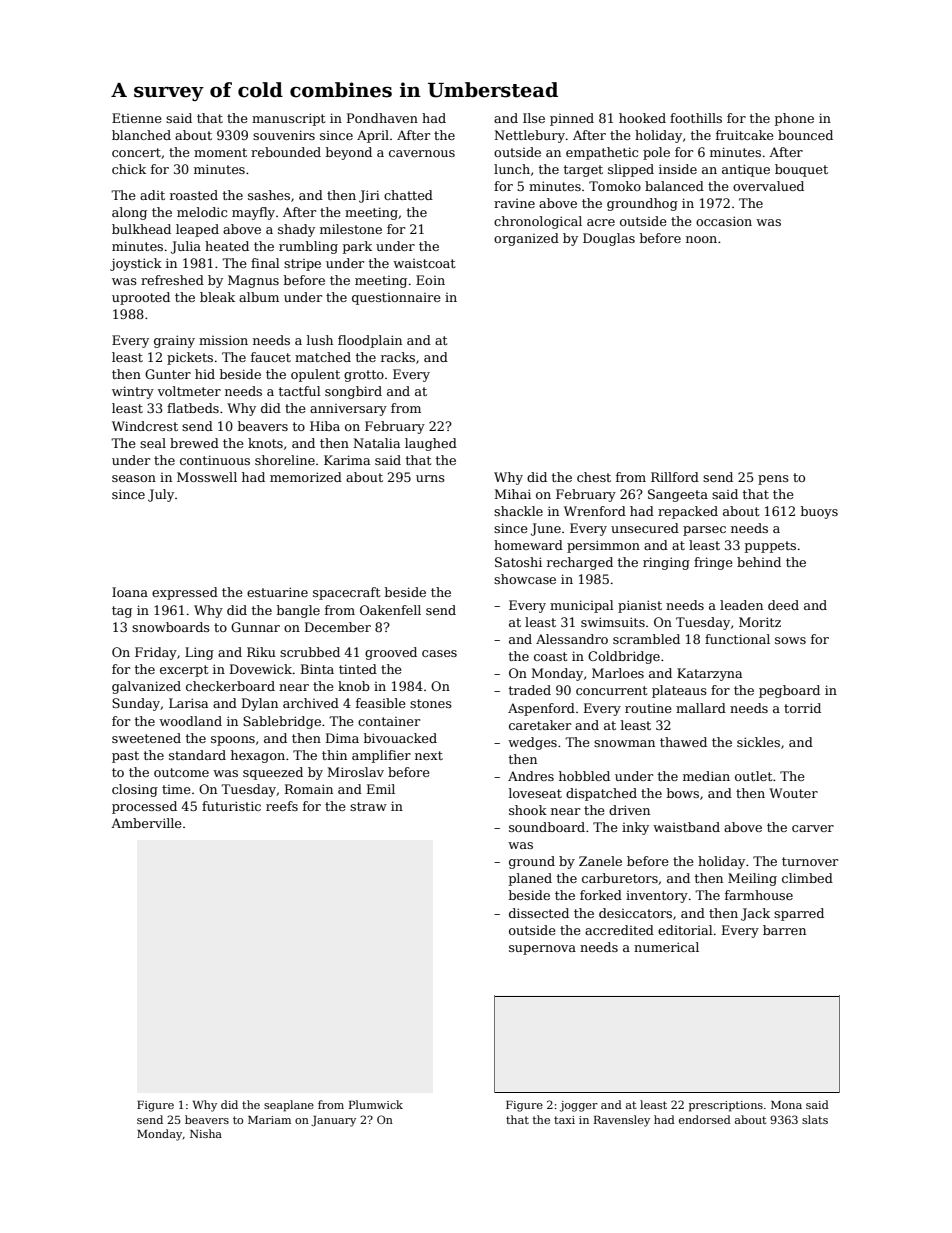  I want to click on cases, so click(439, 653).
